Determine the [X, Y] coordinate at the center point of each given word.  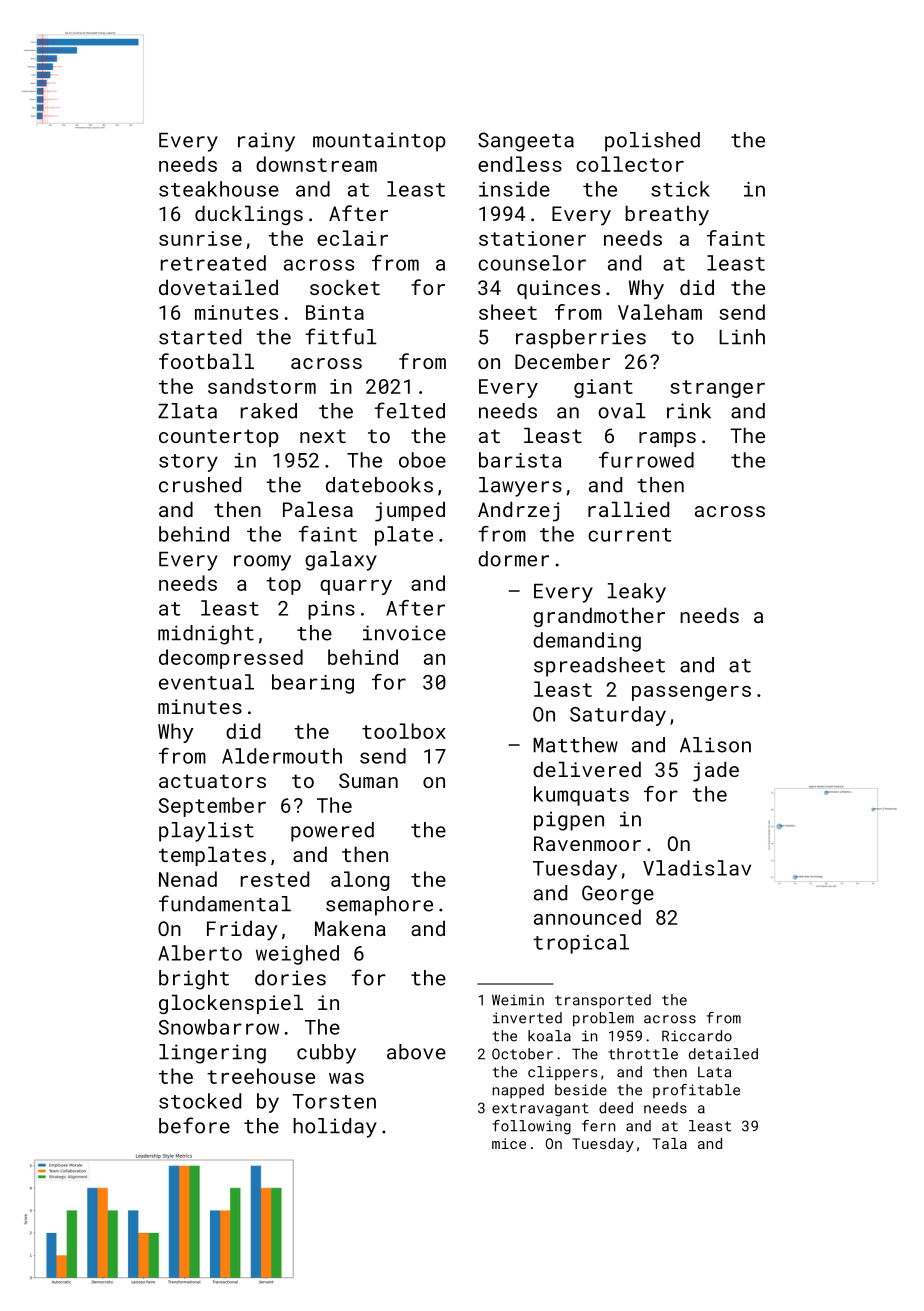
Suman [368, 780]
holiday [335, 1128]
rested [275, 879]
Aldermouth [282, 756]
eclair [352, 238]
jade [716, 771]
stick [680, 189]
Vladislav [697, 868]
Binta [335, 312]
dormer [513, 559]
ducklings [249, 215]
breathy [667, 215]
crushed [200, 485]
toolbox [404, 731]
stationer [532, 238]
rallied [628, 509]
